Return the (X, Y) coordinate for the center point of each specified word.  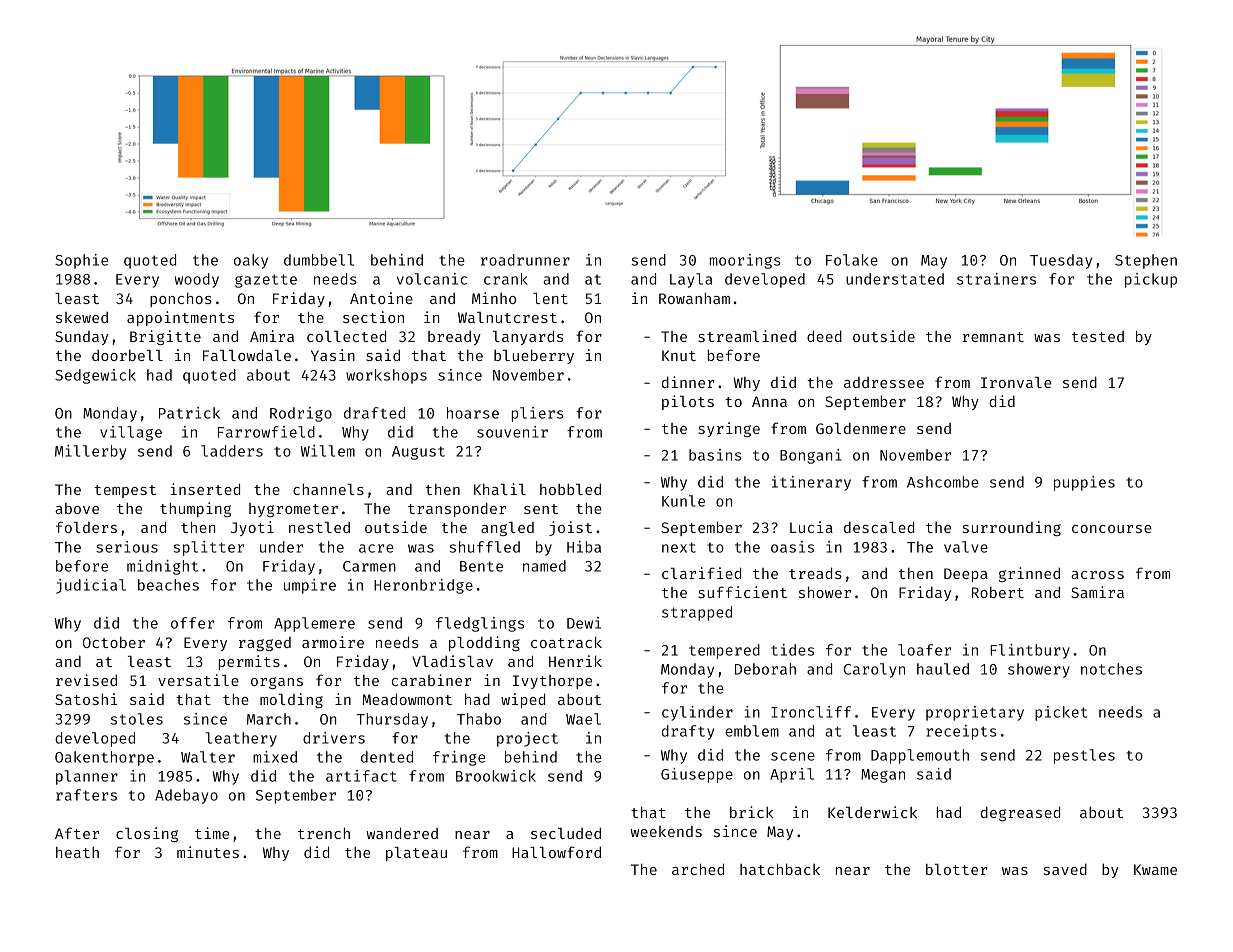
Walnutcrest (507, 317)
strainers (996, 279)
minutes (208, 852)
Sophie (81, 261)
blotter (957, 869)
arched (698, 869)
